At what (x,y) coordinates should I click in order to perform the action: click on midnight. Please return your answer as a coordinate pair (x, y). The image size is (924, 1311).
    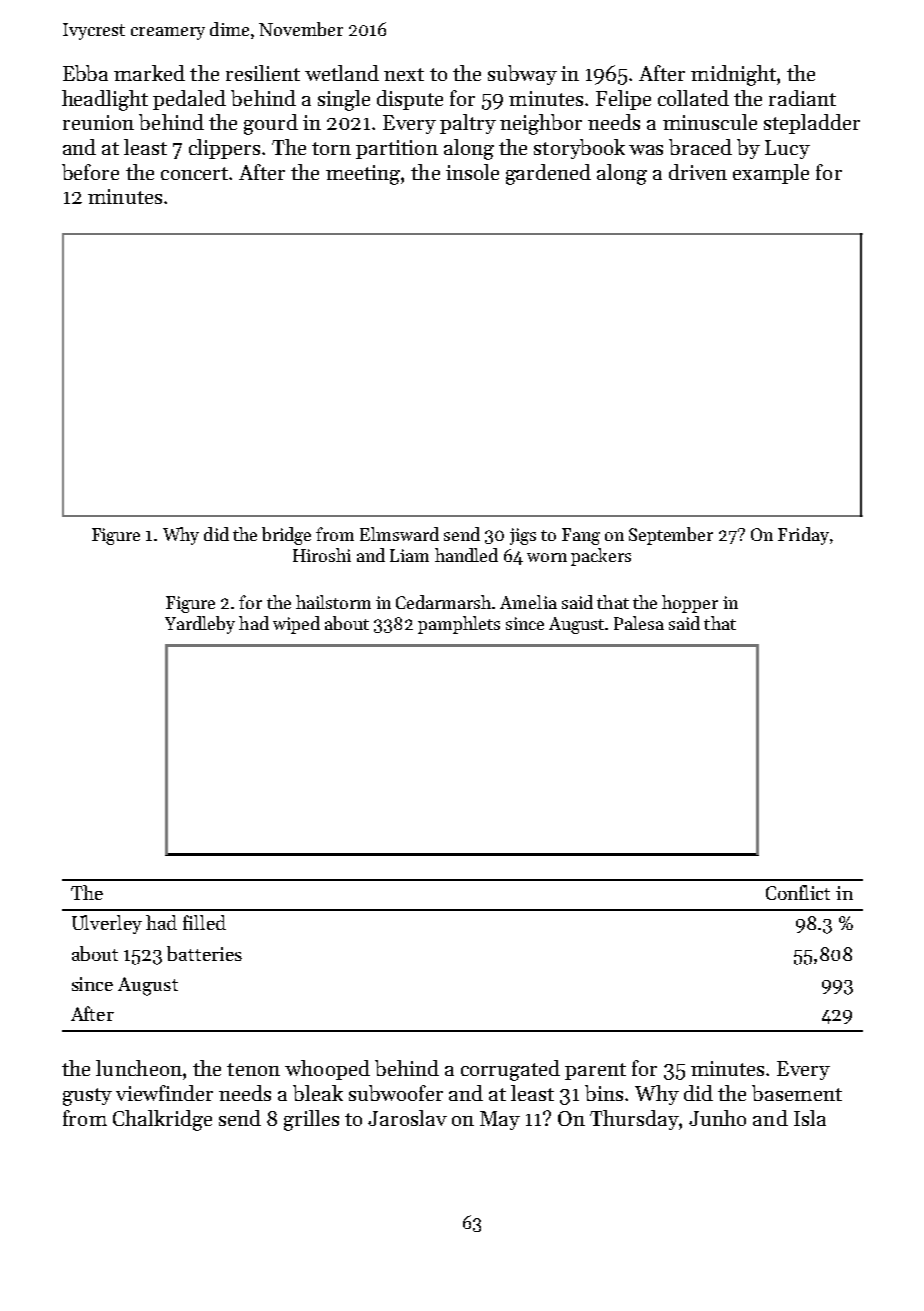
    Looking at the image, I should click on (733, 75).
